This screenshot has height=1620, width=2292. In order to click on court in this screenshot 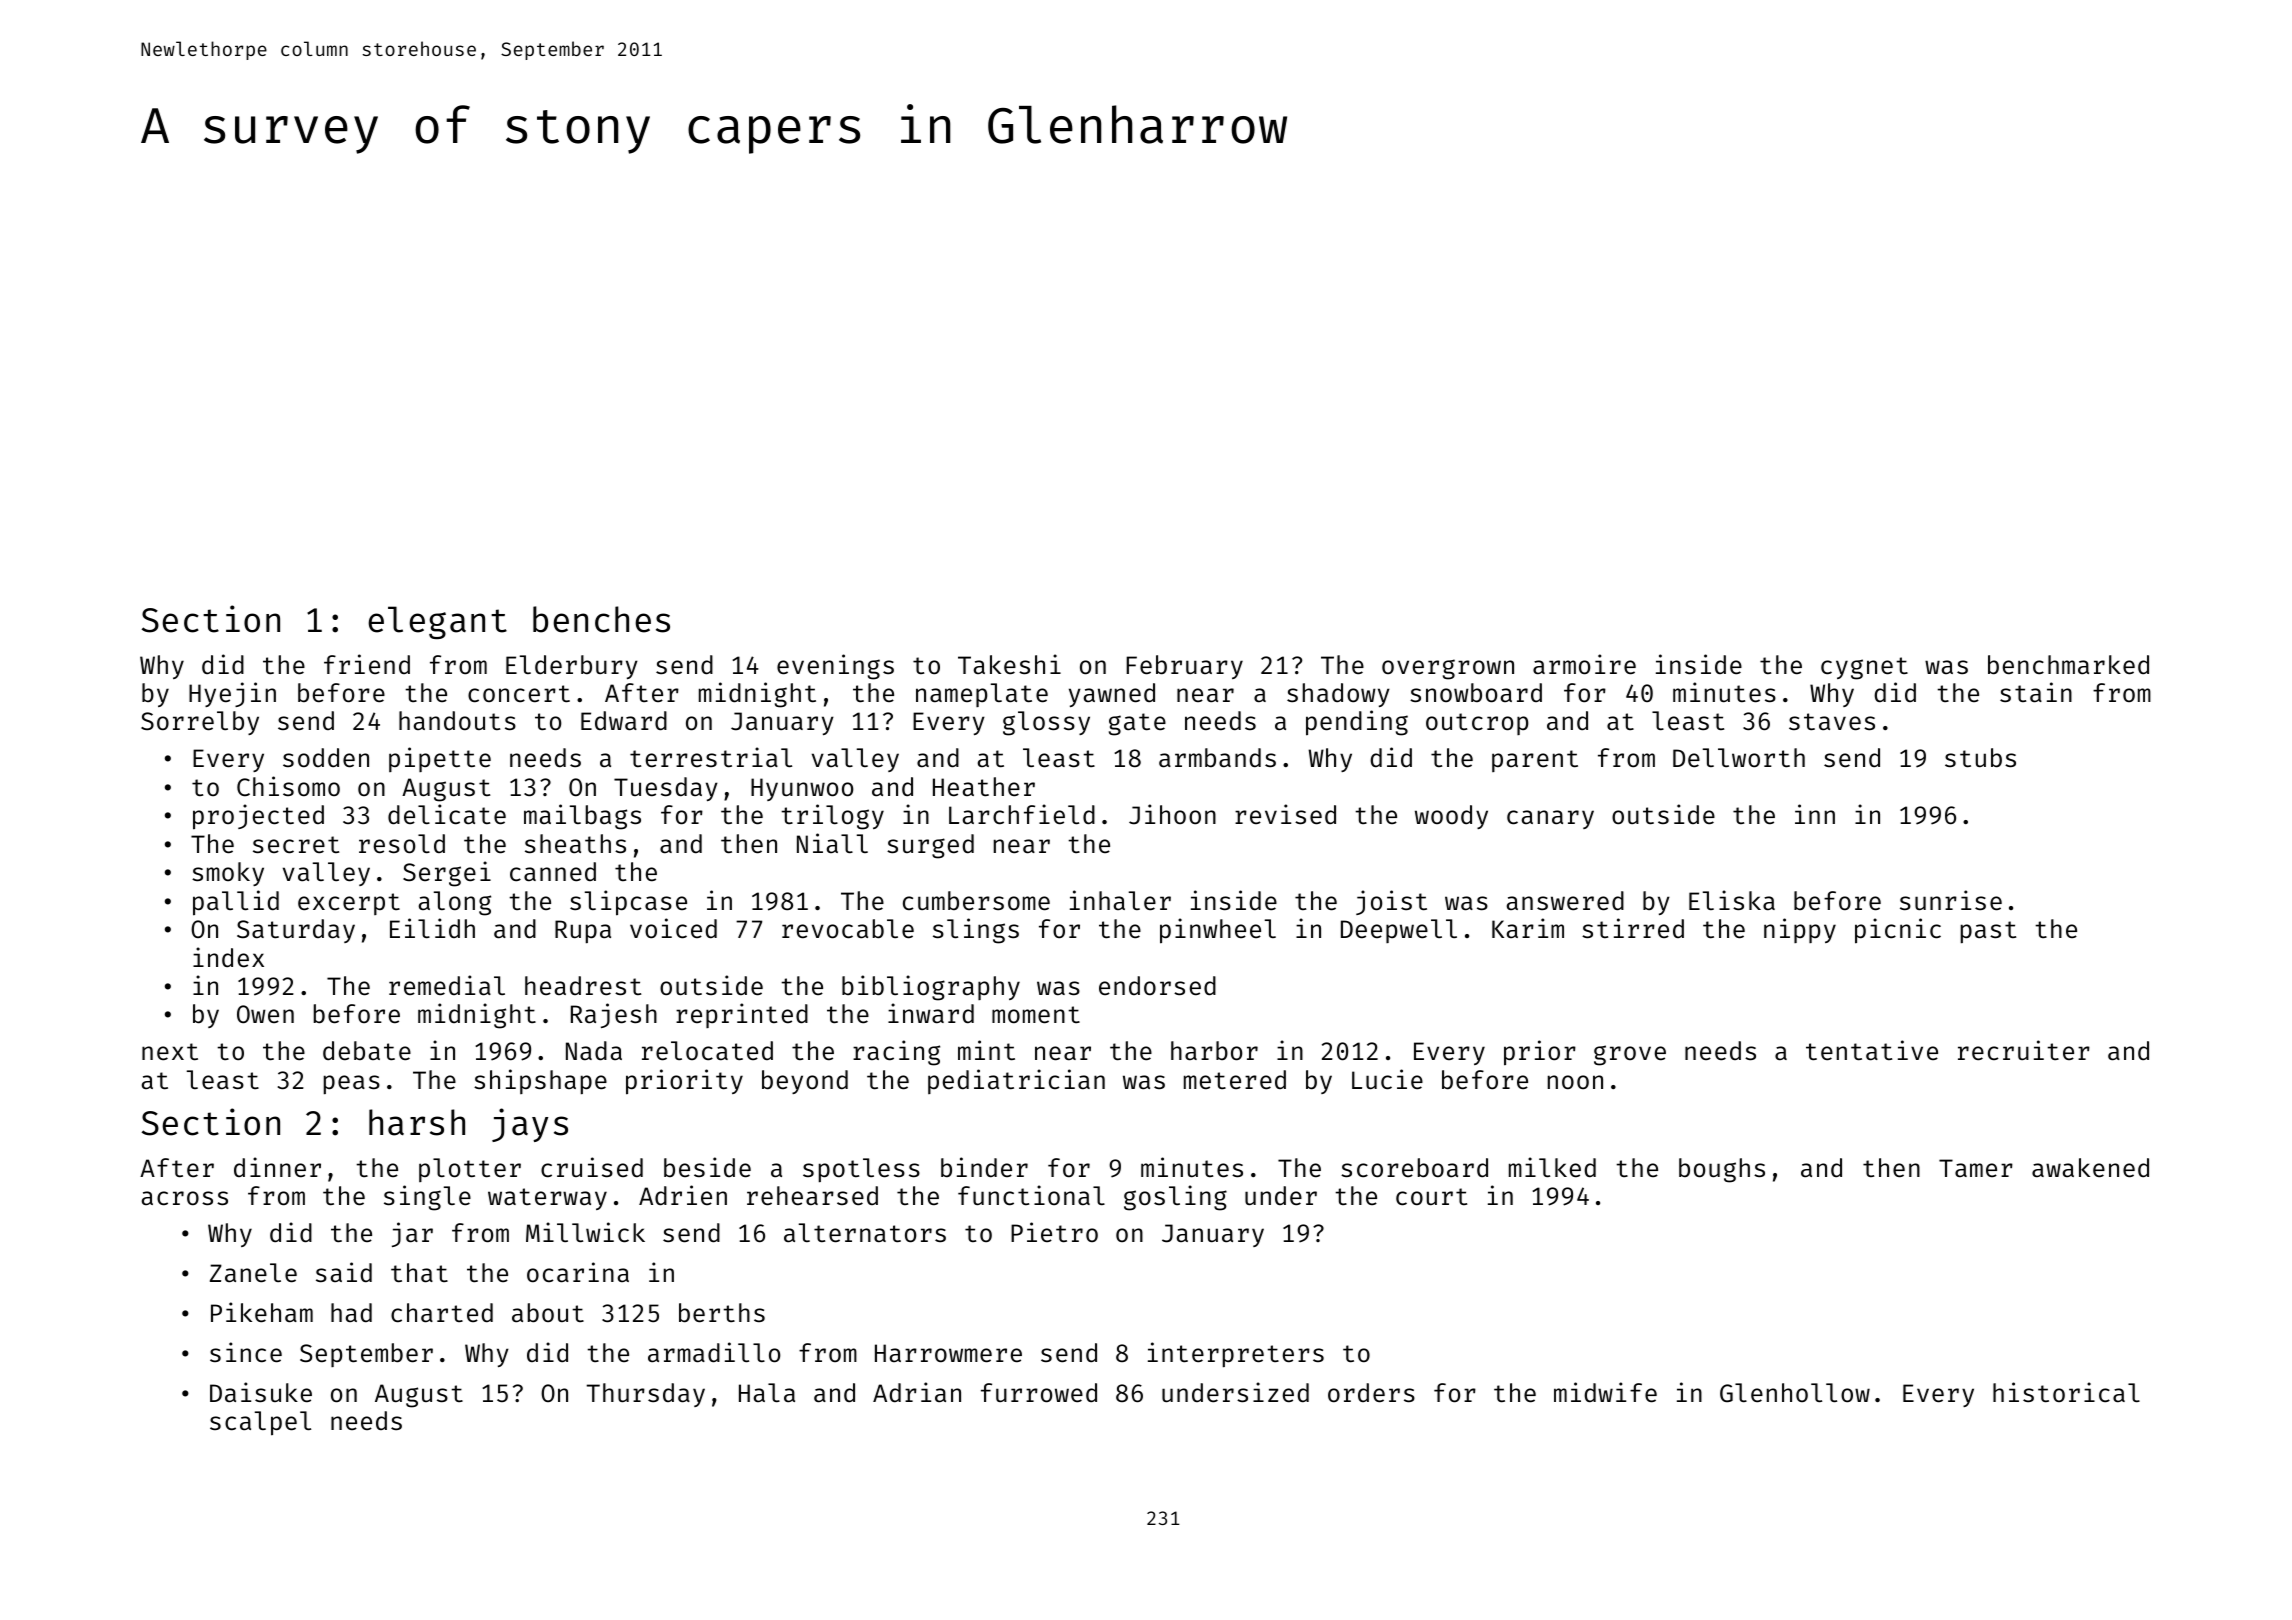, I will do `click(1431, 1197)`.
